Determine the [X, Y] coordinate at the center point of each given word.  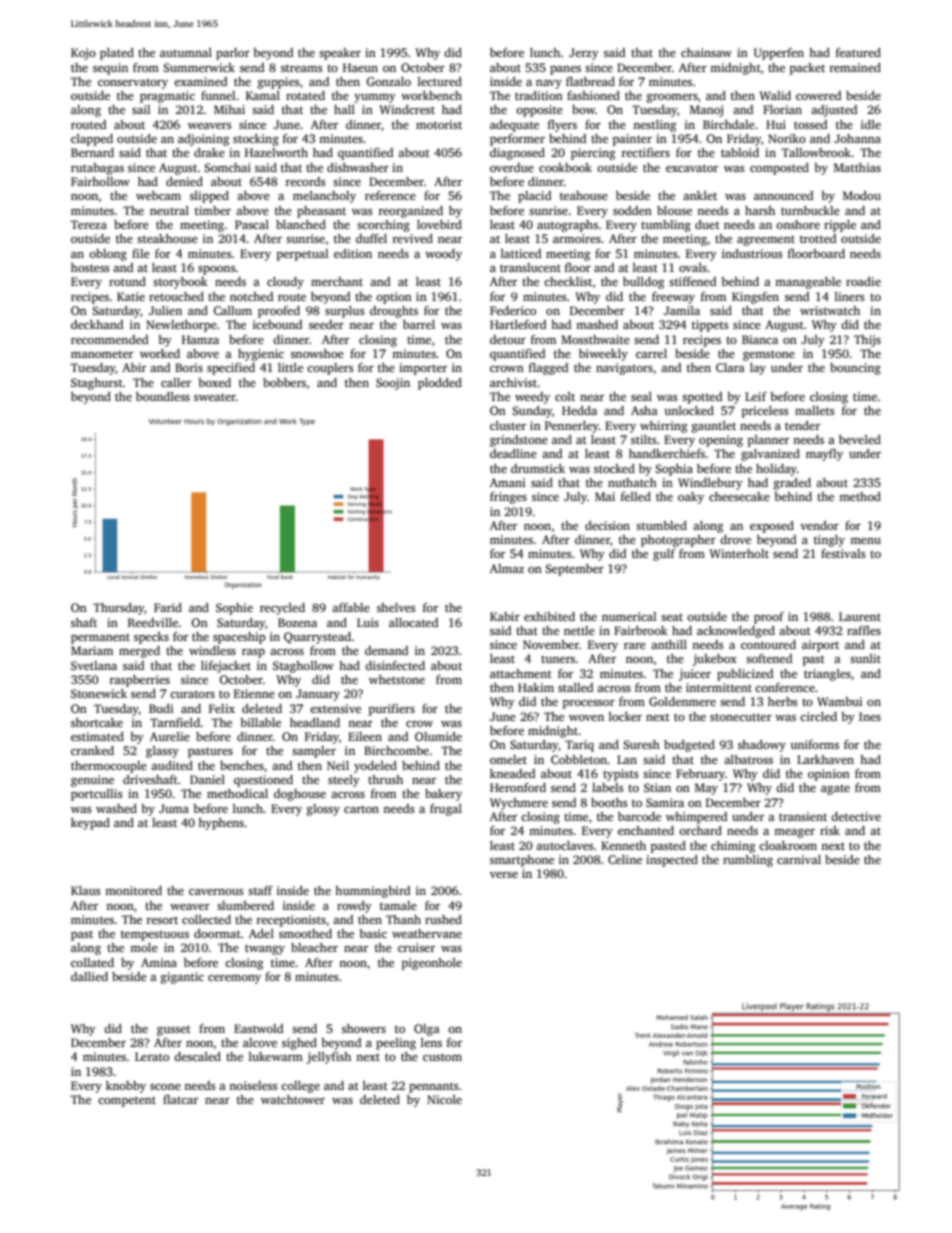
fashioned [593, 95]
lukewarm [276, 1056]
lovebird [439, 224]
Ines [870, 716]
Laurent [860, 616]
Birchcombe [396, 750]
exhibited [549, 616]
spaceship [239, 638]
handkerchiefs [667, 453]
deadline [513, 453]
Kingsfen [755, 298]
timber [213, 210]
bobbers [284, 382]
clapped [92, 140]
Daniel [207, 779]
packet [807, 69]
